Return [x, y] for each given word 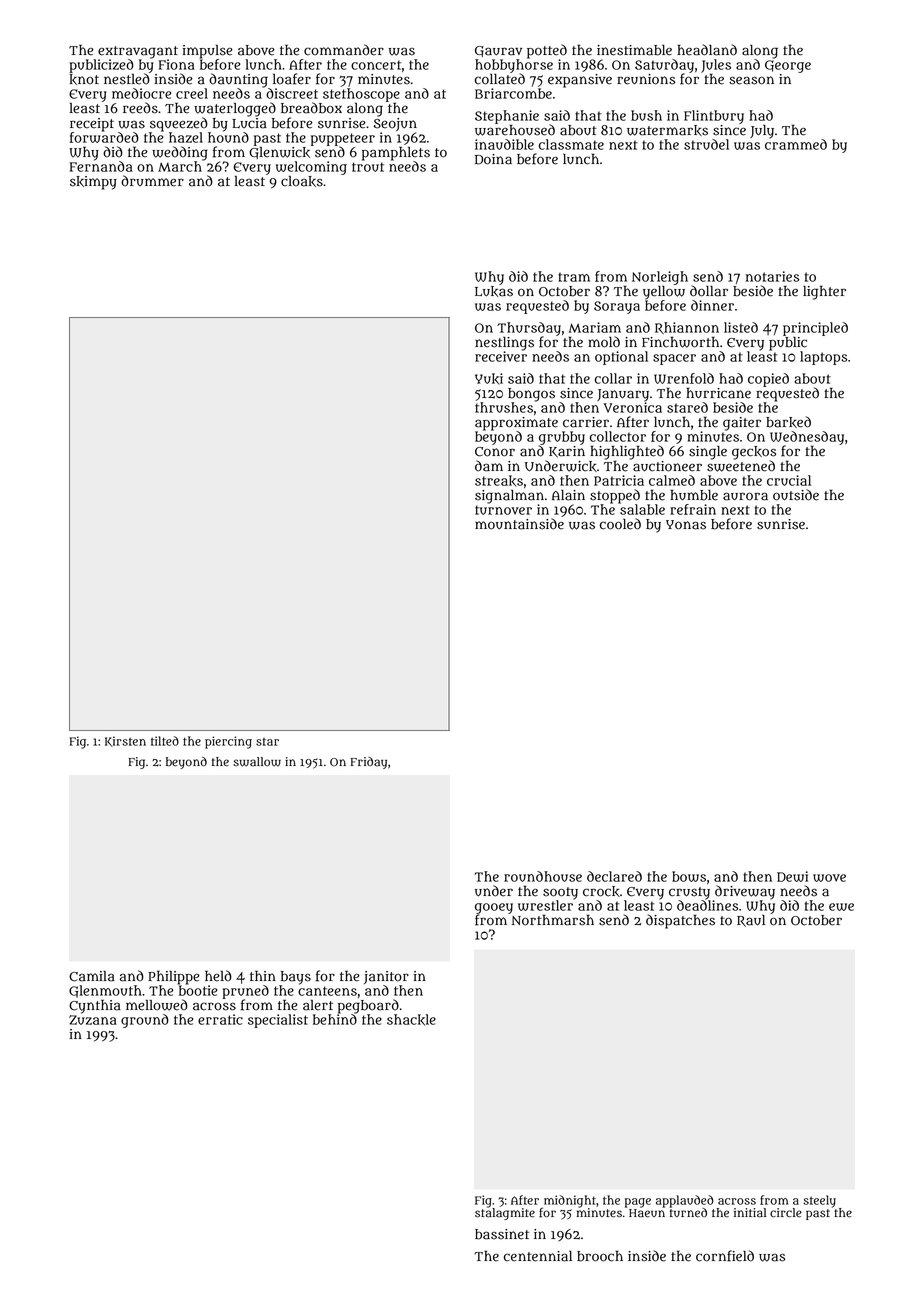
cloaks [302, 181]
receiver [501, 356]
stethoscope [361, 95]
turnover [503, 510]
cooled [620, 524]
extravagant [138, 52]
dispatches [680, 921]
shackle [411, 1020]
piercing [228, 742]
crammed [796, 144]
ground [145, 1021]
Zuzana [93, 1020]
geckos [754, 453]
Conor [495, 452]
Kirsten [125, 741]
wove [829, 878]
